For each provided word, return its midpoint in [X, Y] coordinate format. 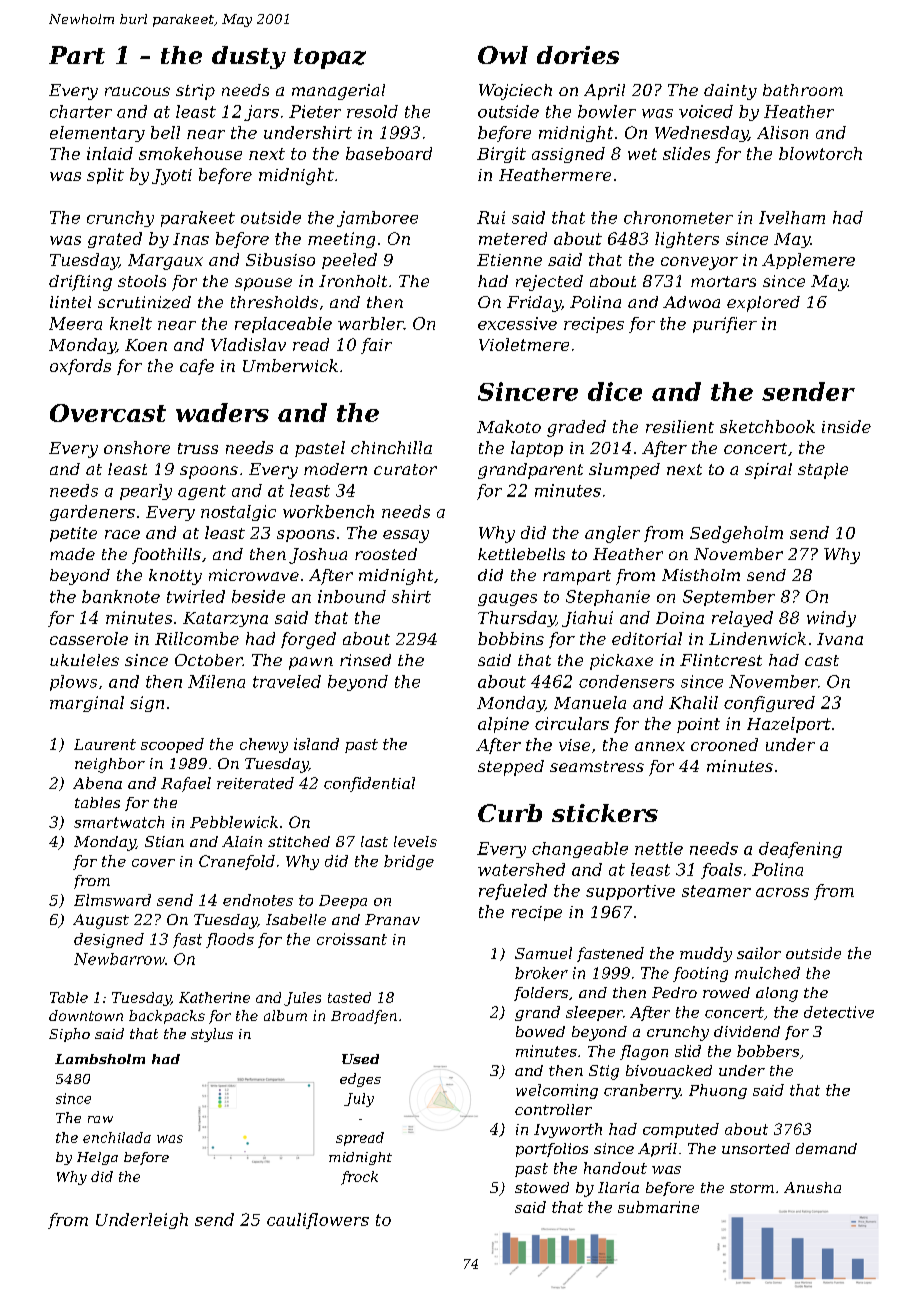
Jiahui [587, 619]
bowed [540, 1031]
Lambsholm [100, 1059]
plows [73, 683]
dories [578, 55]
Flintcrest [721, 660]
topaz [330, 58]
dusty [249, 57]
